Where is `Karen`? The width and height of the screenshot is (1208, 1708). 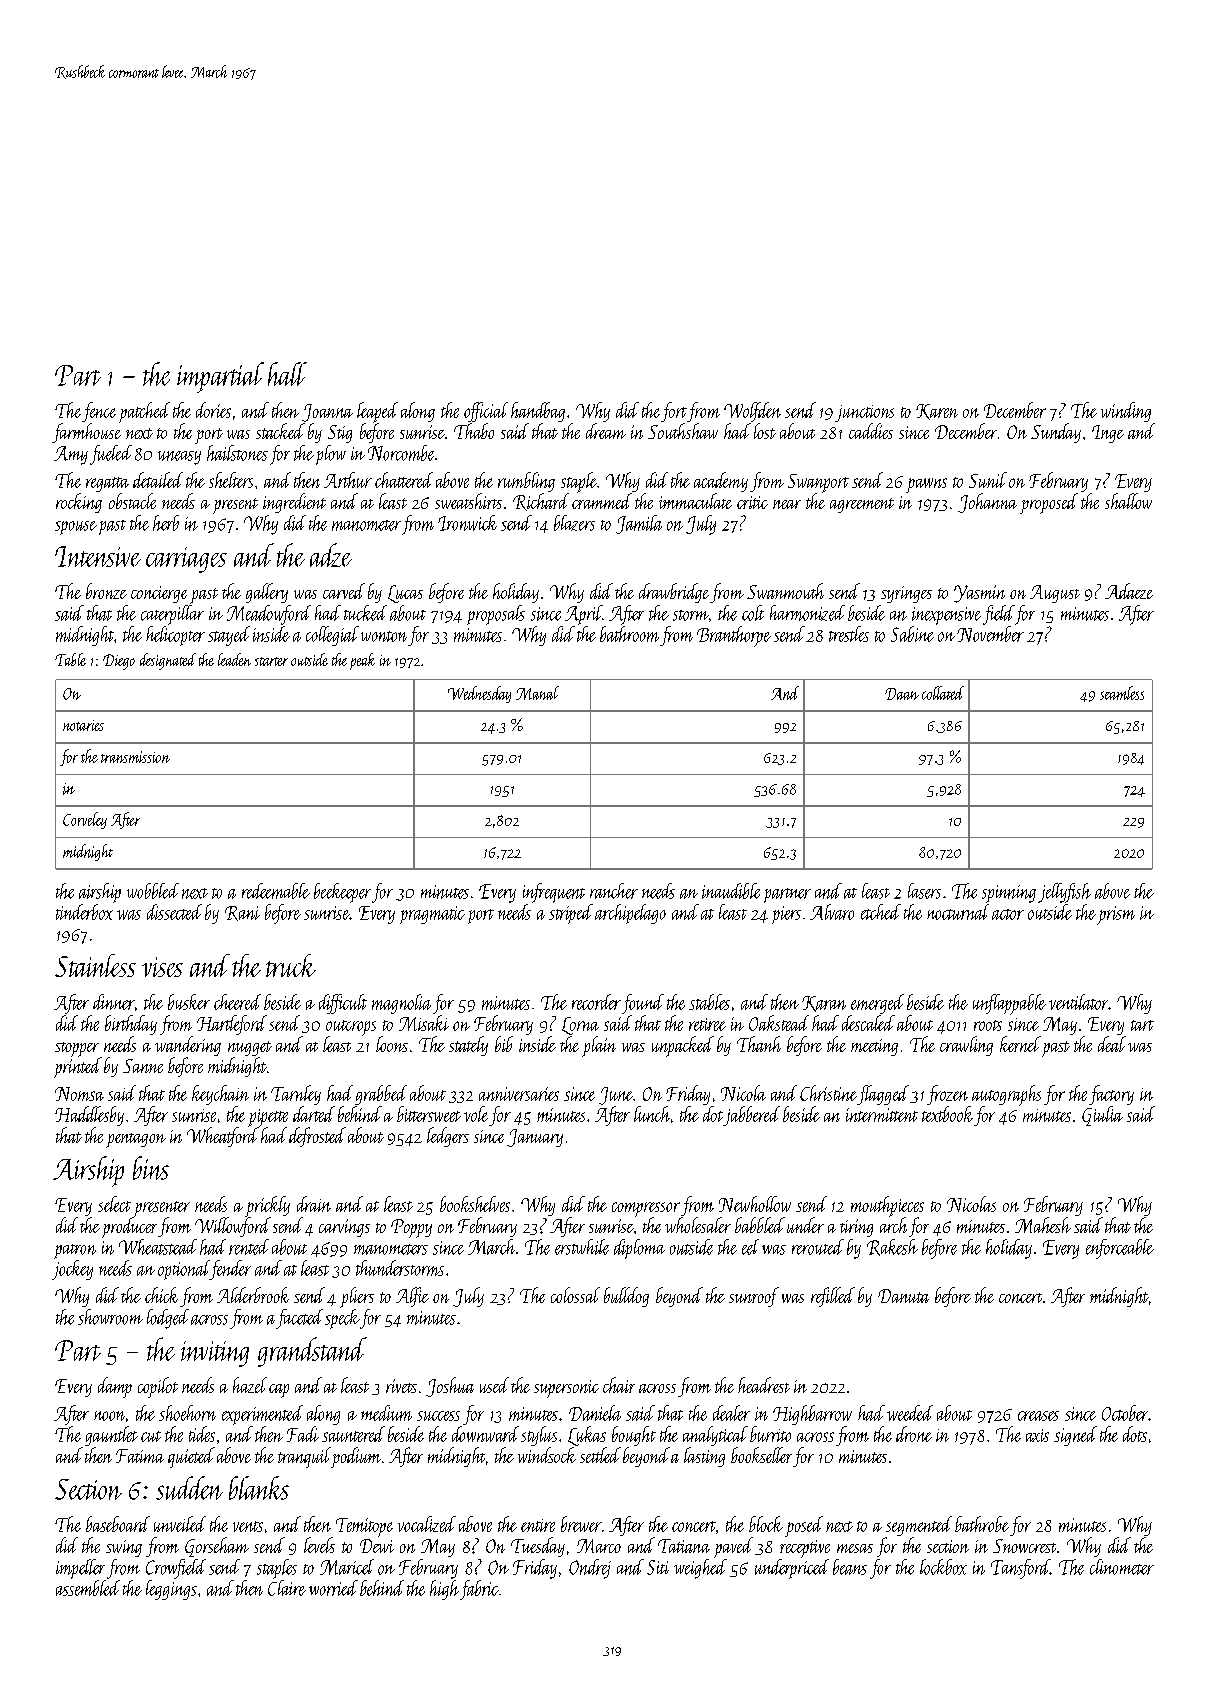 Karen is located at coordinates (937, 412).
